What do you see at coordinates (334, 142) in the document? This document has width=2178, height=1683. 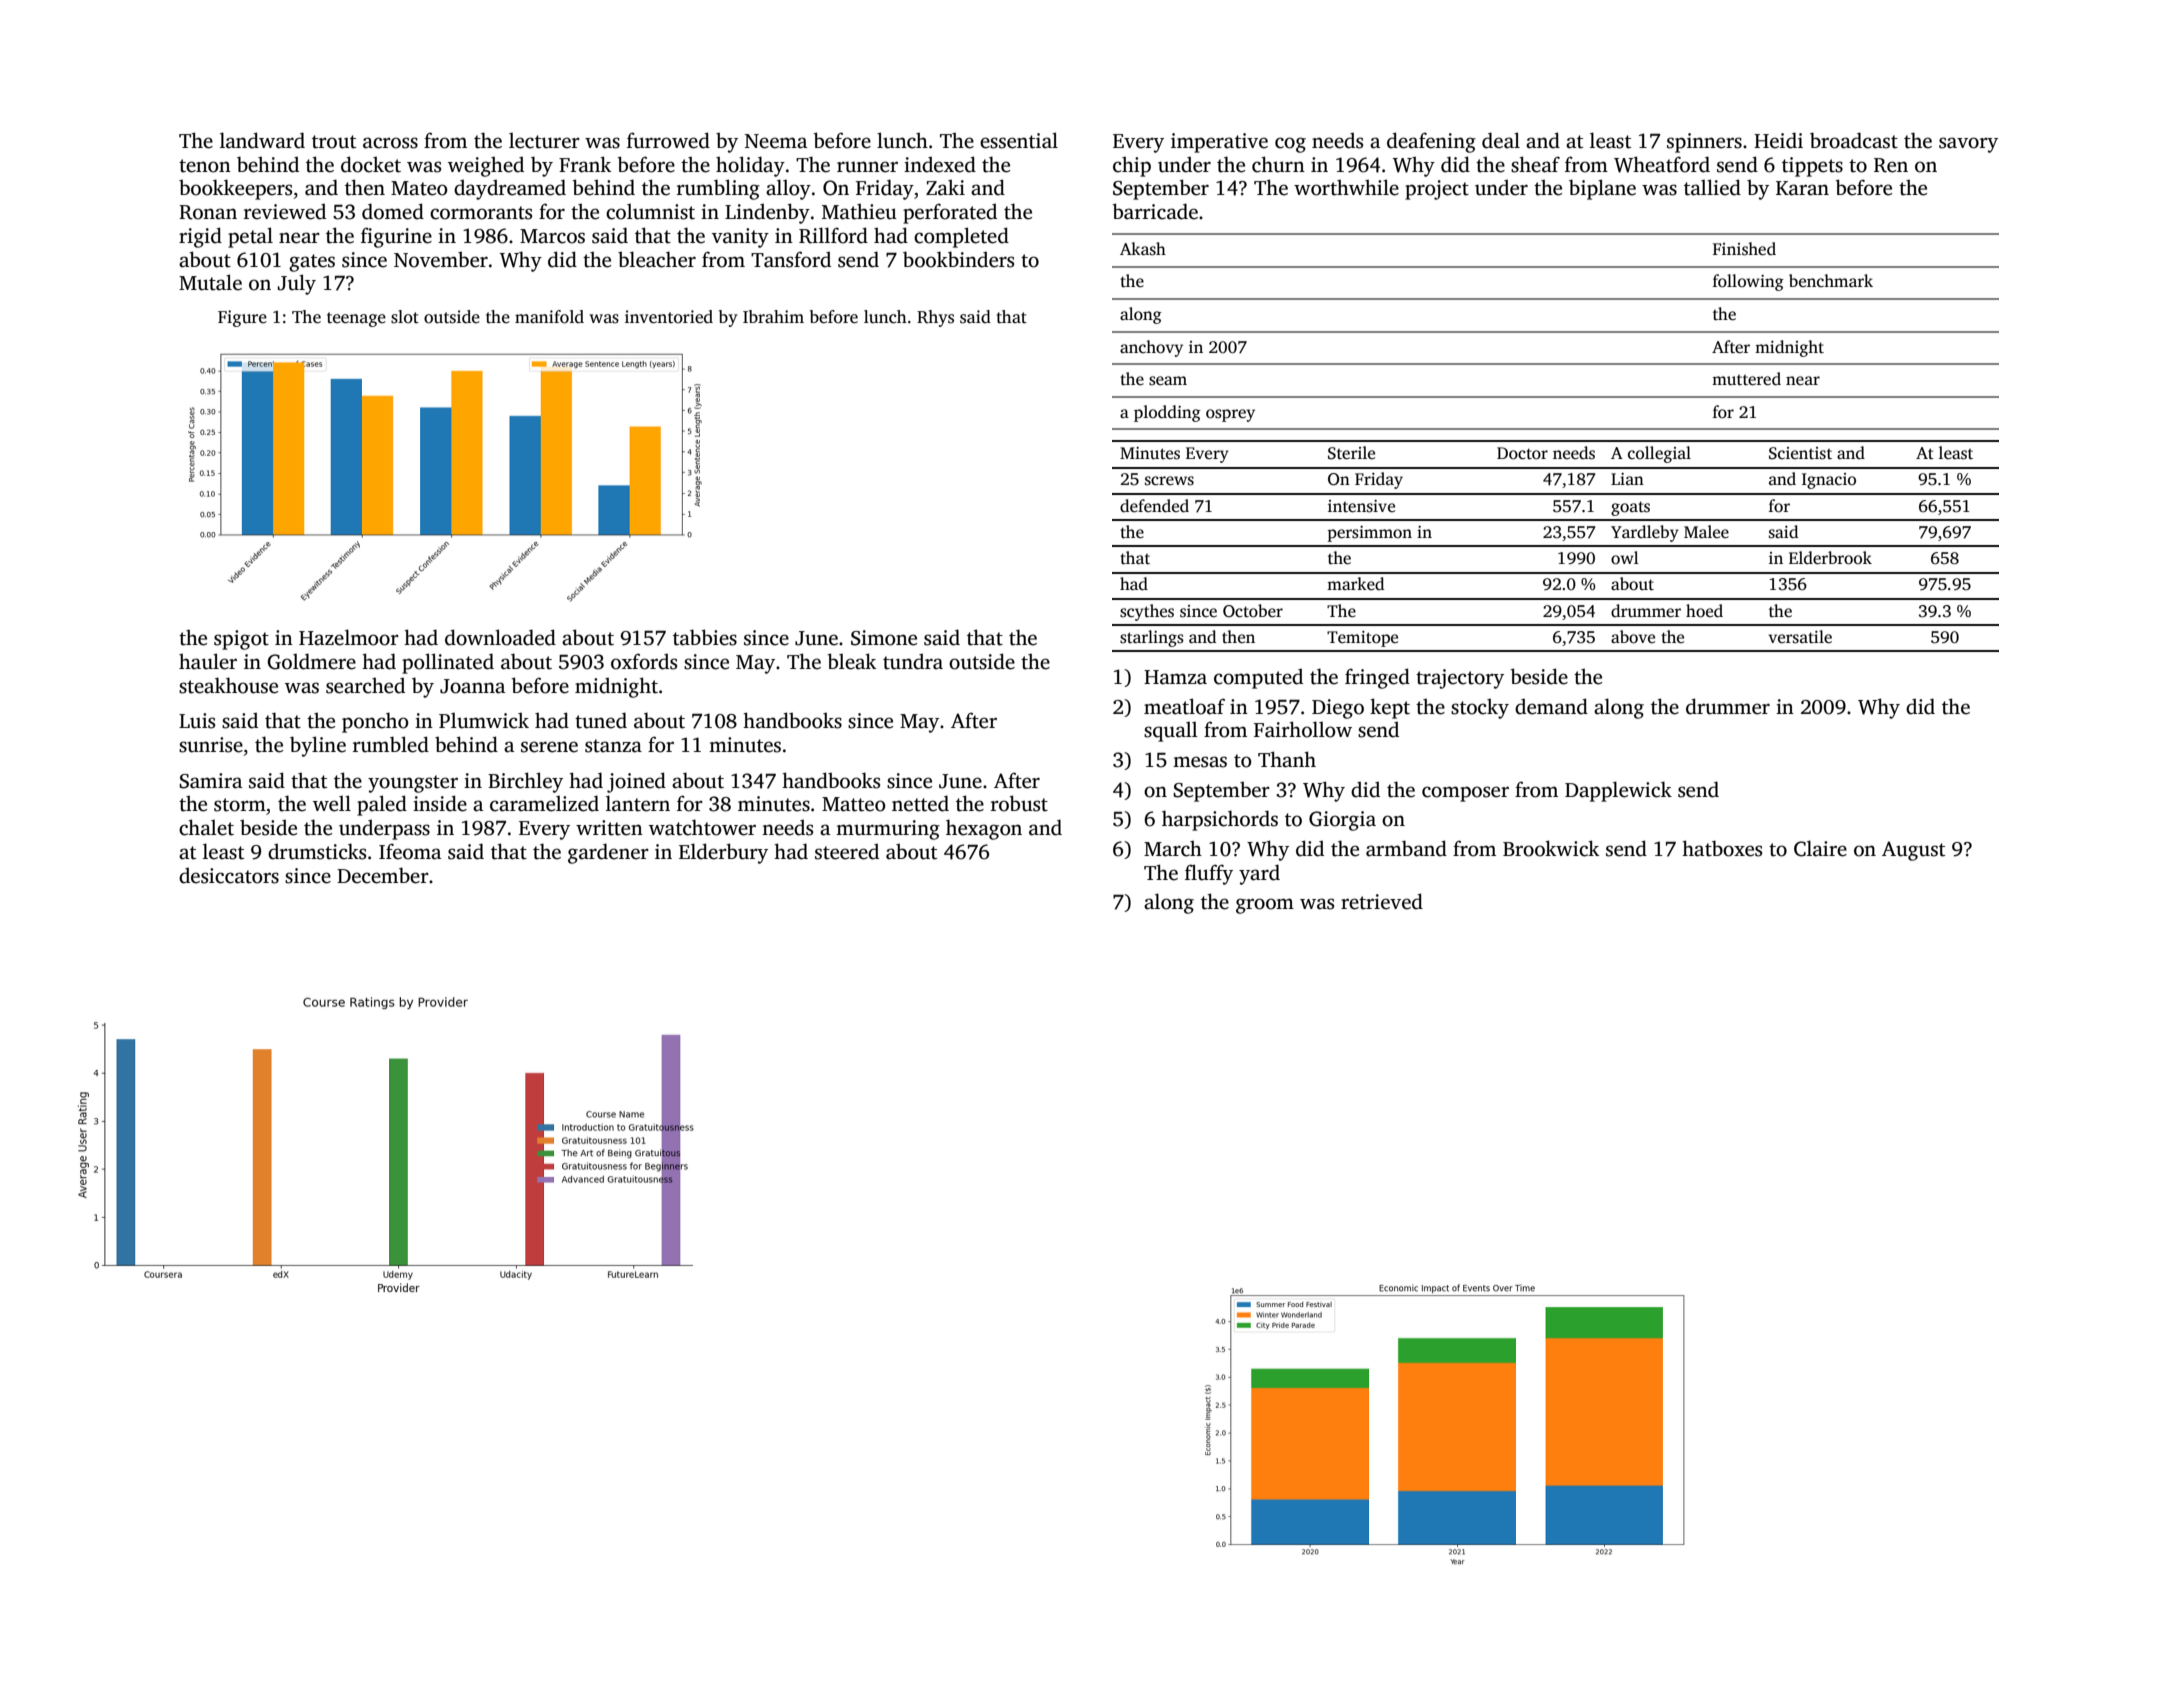 I see `trout` at bounding box center [334, 142].
